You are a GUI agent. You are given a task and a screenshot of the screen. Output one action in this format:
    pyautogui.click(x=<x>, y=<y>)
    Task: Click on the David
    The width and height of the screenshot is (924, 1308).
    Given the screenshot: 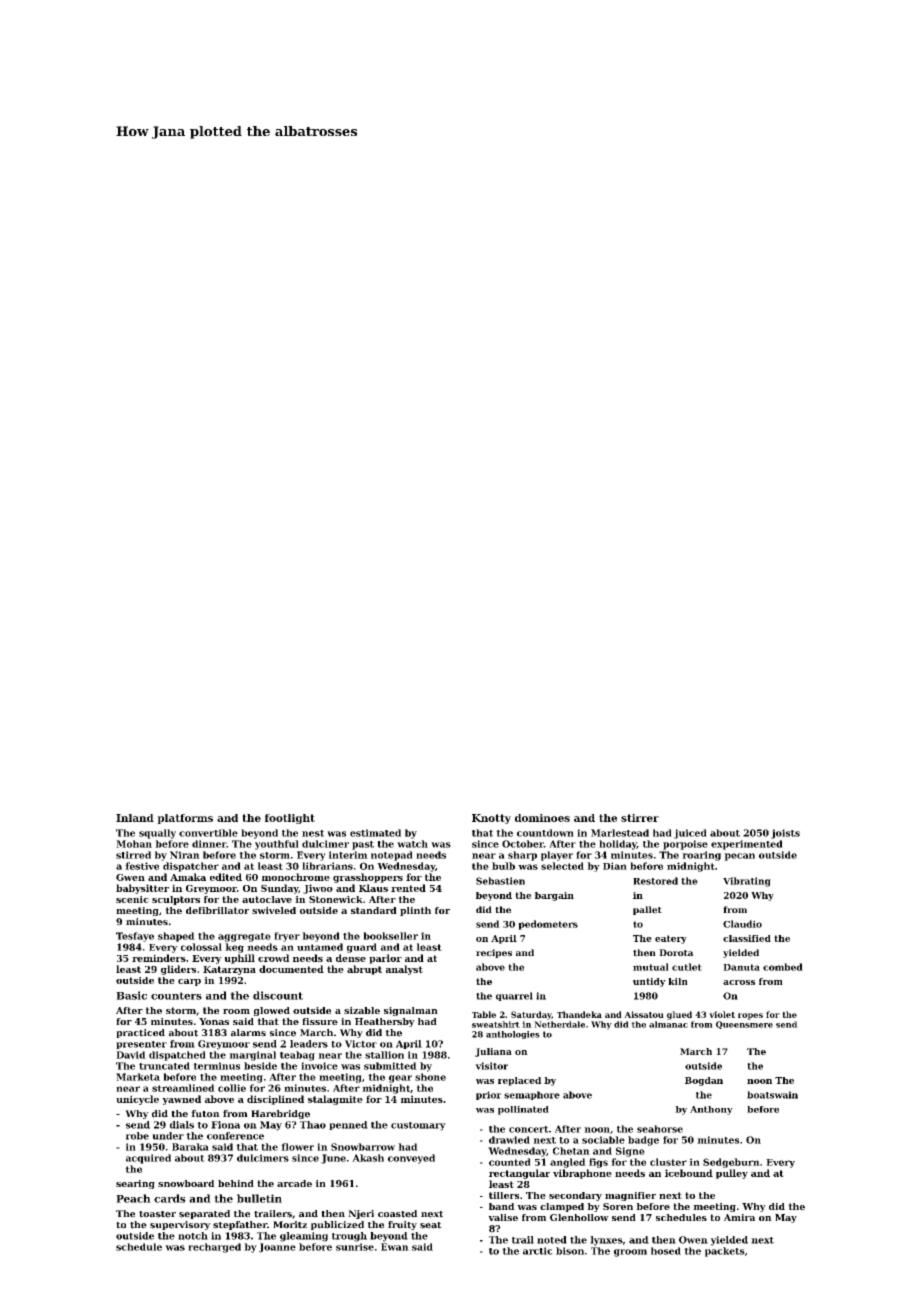 What is the action you would take?
    pyautogui.click(x=131, y=1055)
